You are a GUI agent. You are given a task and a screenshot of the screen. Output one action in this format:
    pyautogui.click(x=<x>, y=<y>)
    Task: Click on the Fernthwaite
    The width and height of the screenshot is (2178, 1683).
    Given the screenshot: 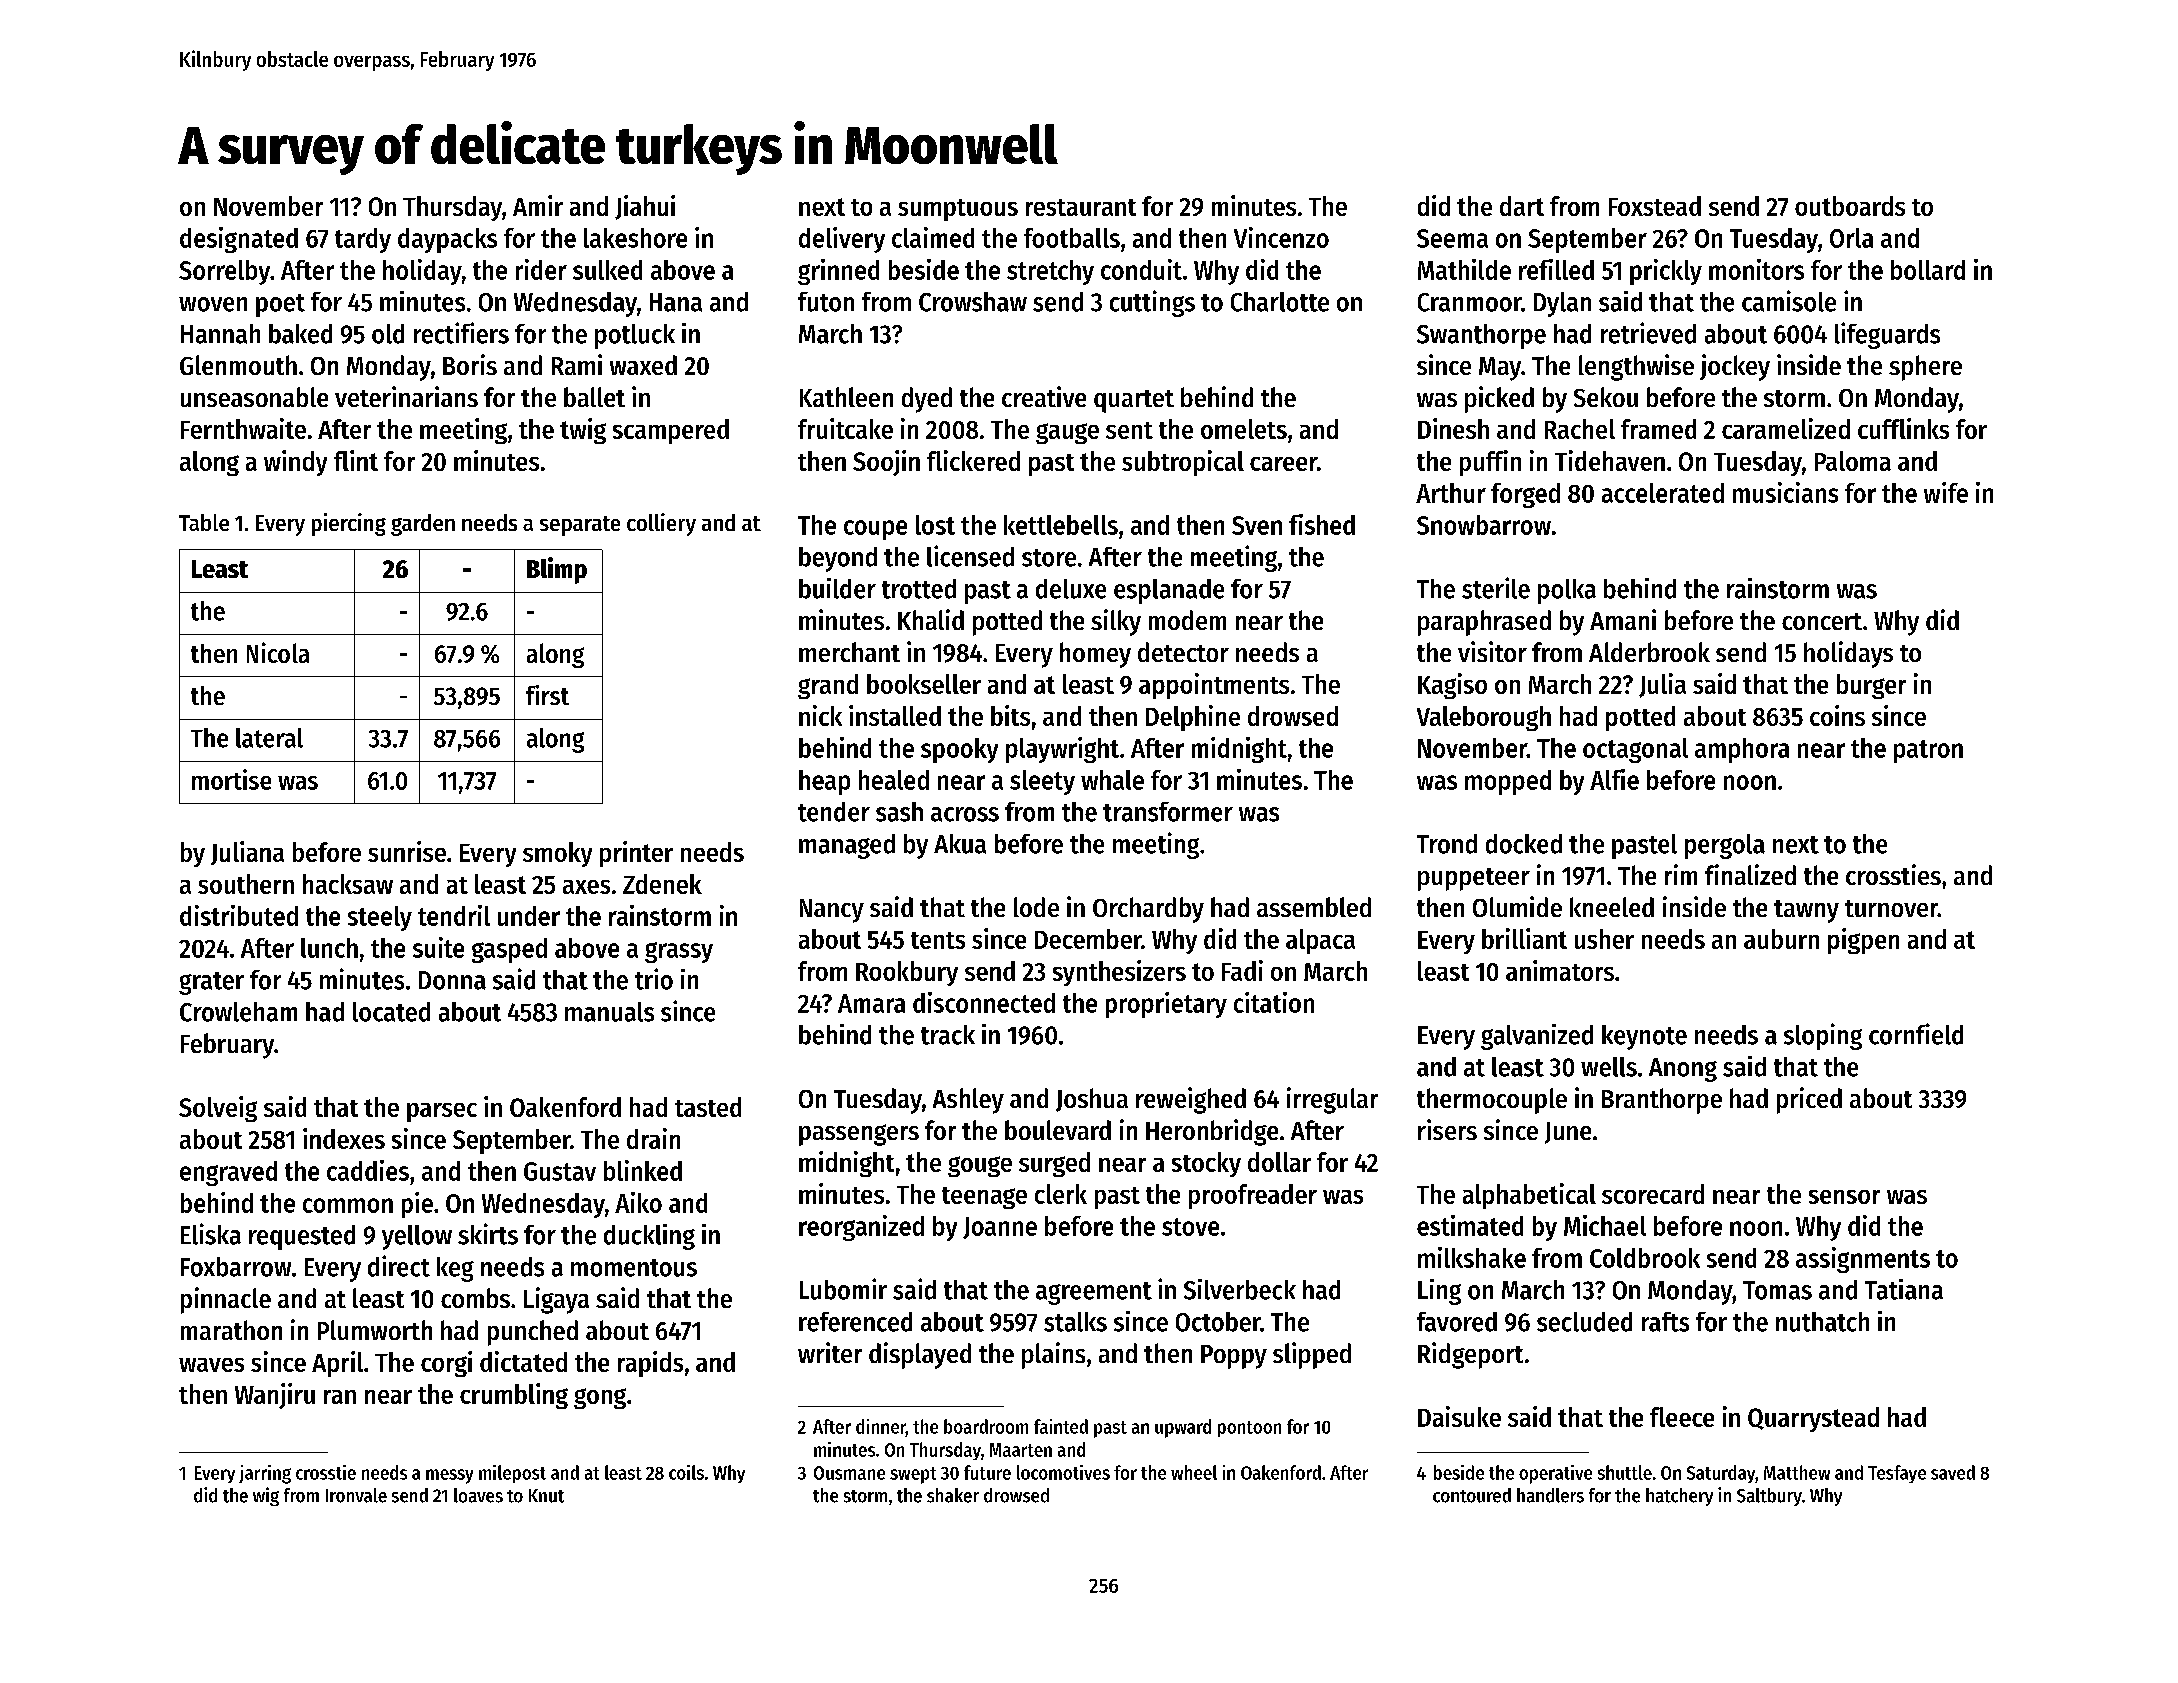 What is the action you would take?
    pyautogui.click(x=243, y=428)
